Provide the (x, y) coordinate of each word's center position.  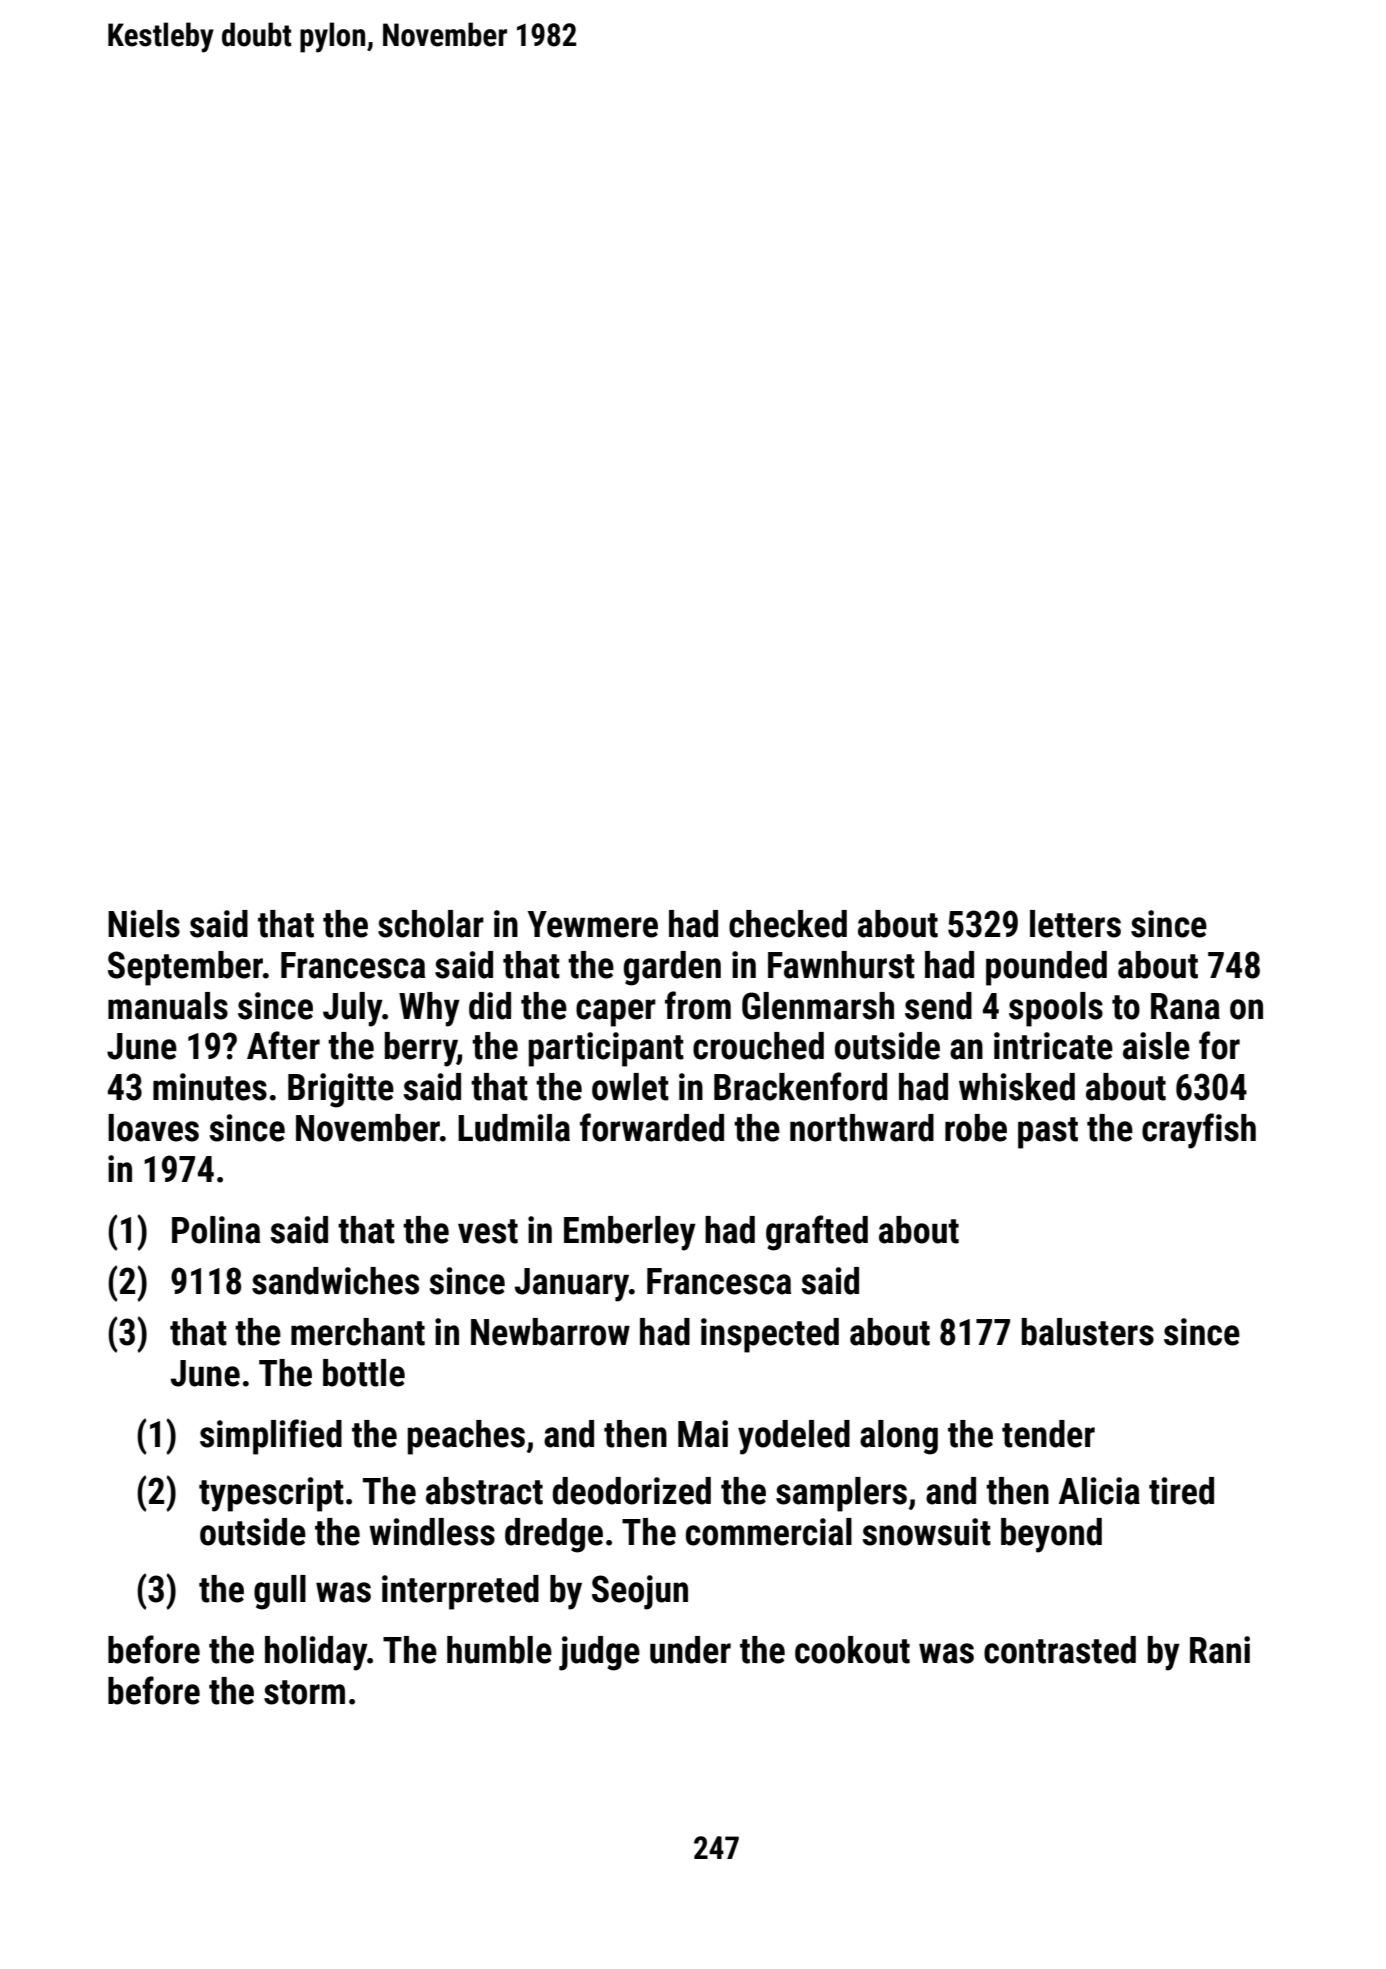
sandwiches (335, 1281)
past (1048, 1133)
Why (429, 1009)
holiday (316, 1653)
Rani (1220, 1650)
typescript (271, 1494)
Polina (216, 1230)
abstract (484, 1491)
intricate (1053, 1046)
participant (606, 1049)
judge (599, 1653)
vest (488, 1231)
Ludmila (514, 1128)
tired (1181, 1491)
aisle (1156, 1046)
